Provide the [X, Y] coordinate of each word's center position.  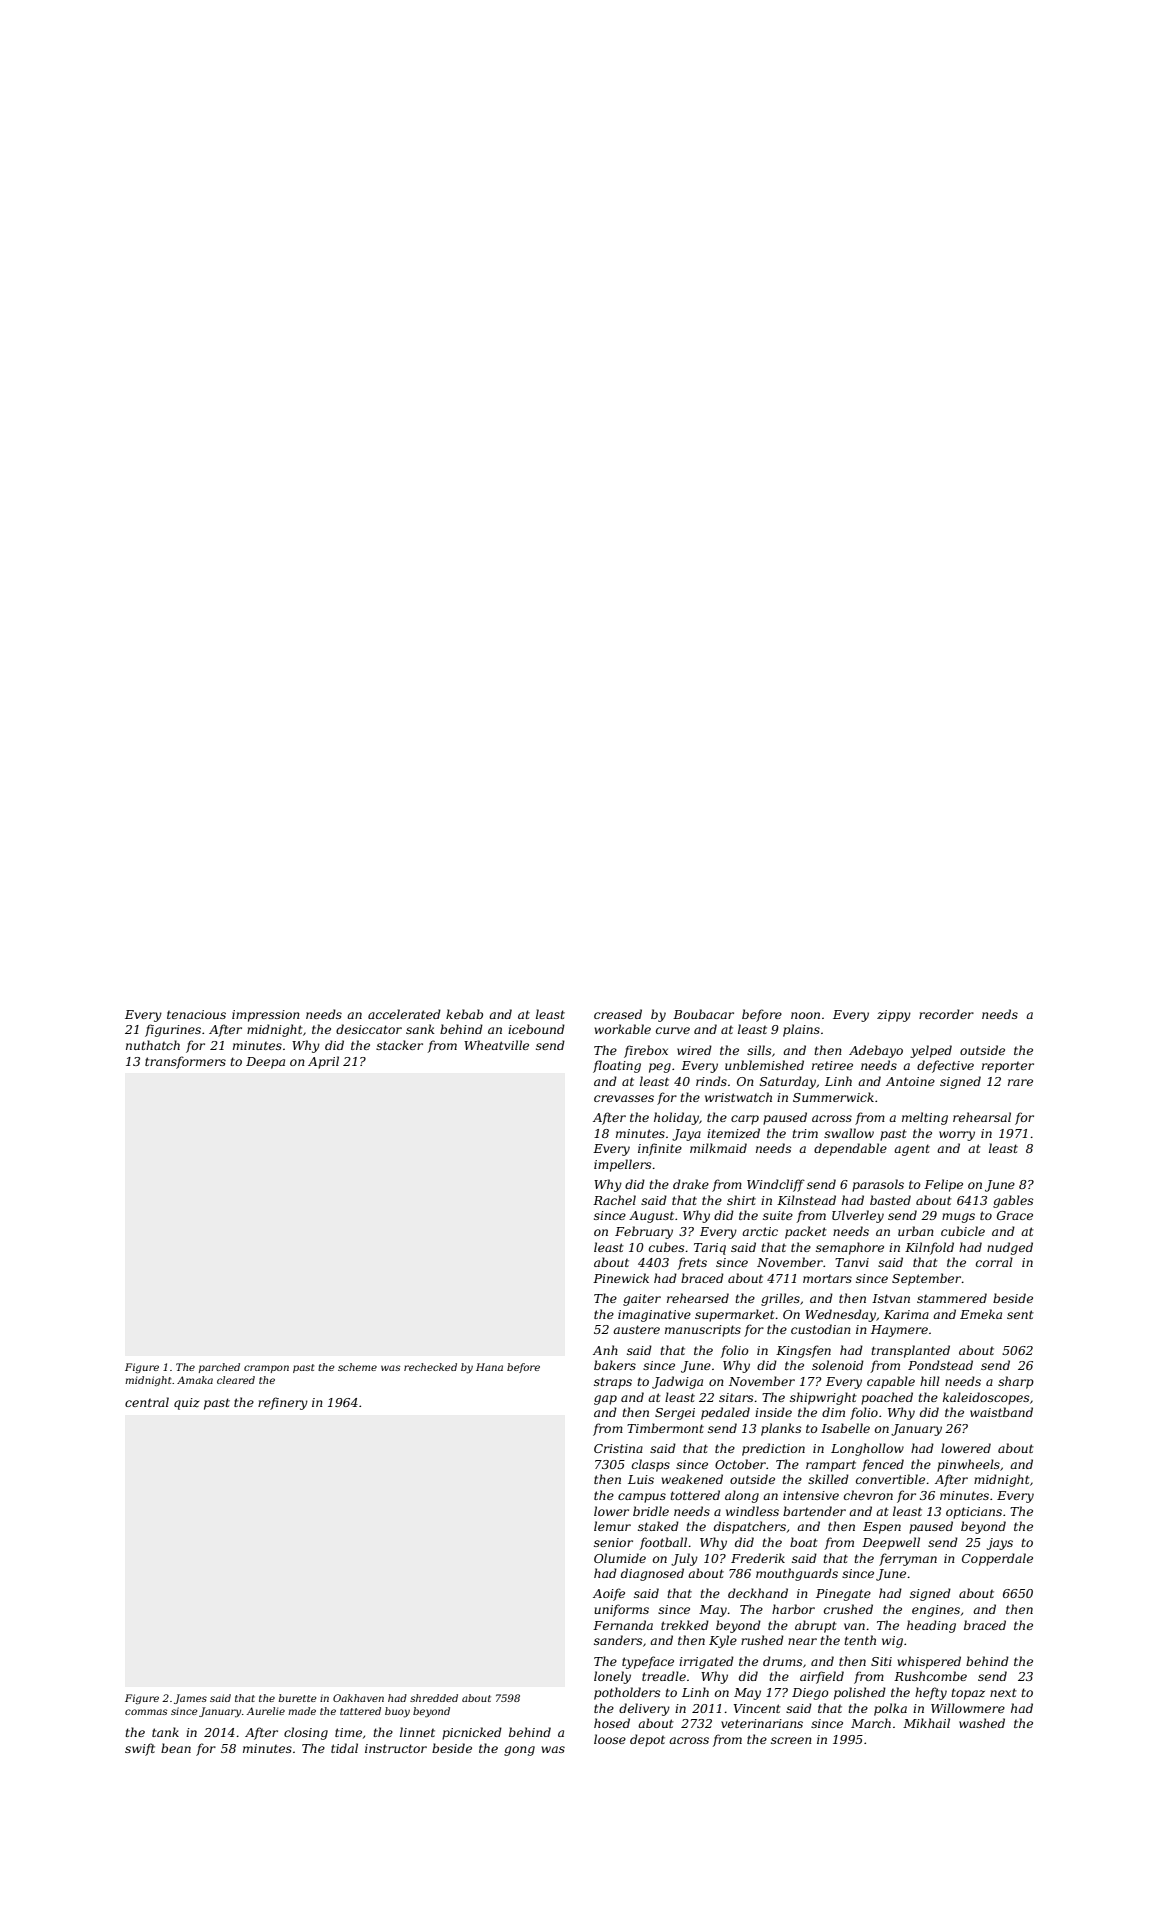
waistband [1001, 1412]
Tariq [710, 1249]
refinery [283, 1403]
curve [673, 1030]
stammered [952, 1298]
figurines [173, 1030]
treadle [664, 1676]
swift [140, 1749]
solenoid [838, 1365]
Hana [489, 1367]
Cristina [618, 1448]
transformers [185, 1062]
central [147, 1402]
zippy [894, 1016]
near [802, 1641]
